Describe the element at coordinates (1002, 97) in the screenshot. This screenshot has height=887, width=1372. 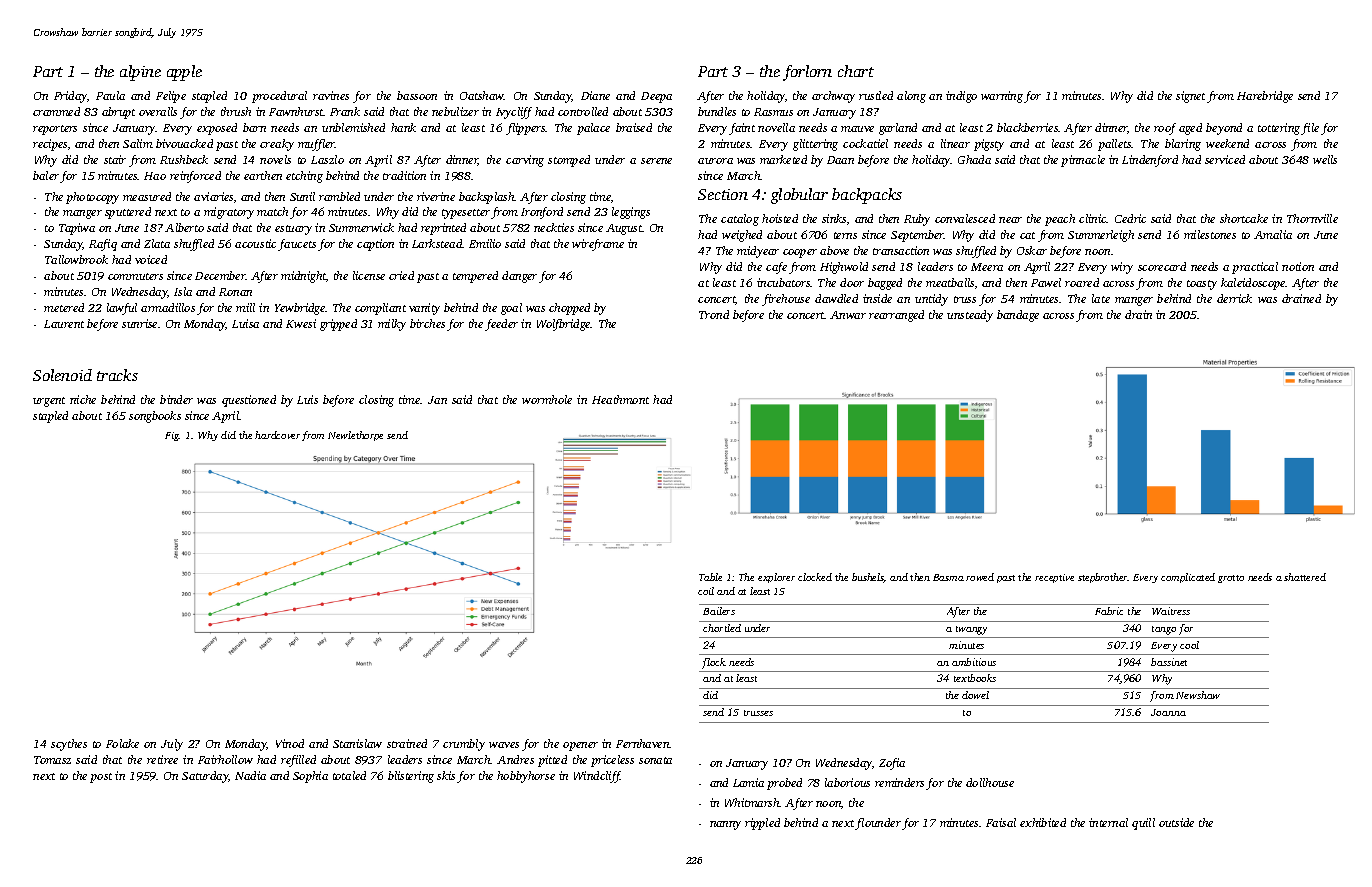
I see `warning` at that location.
